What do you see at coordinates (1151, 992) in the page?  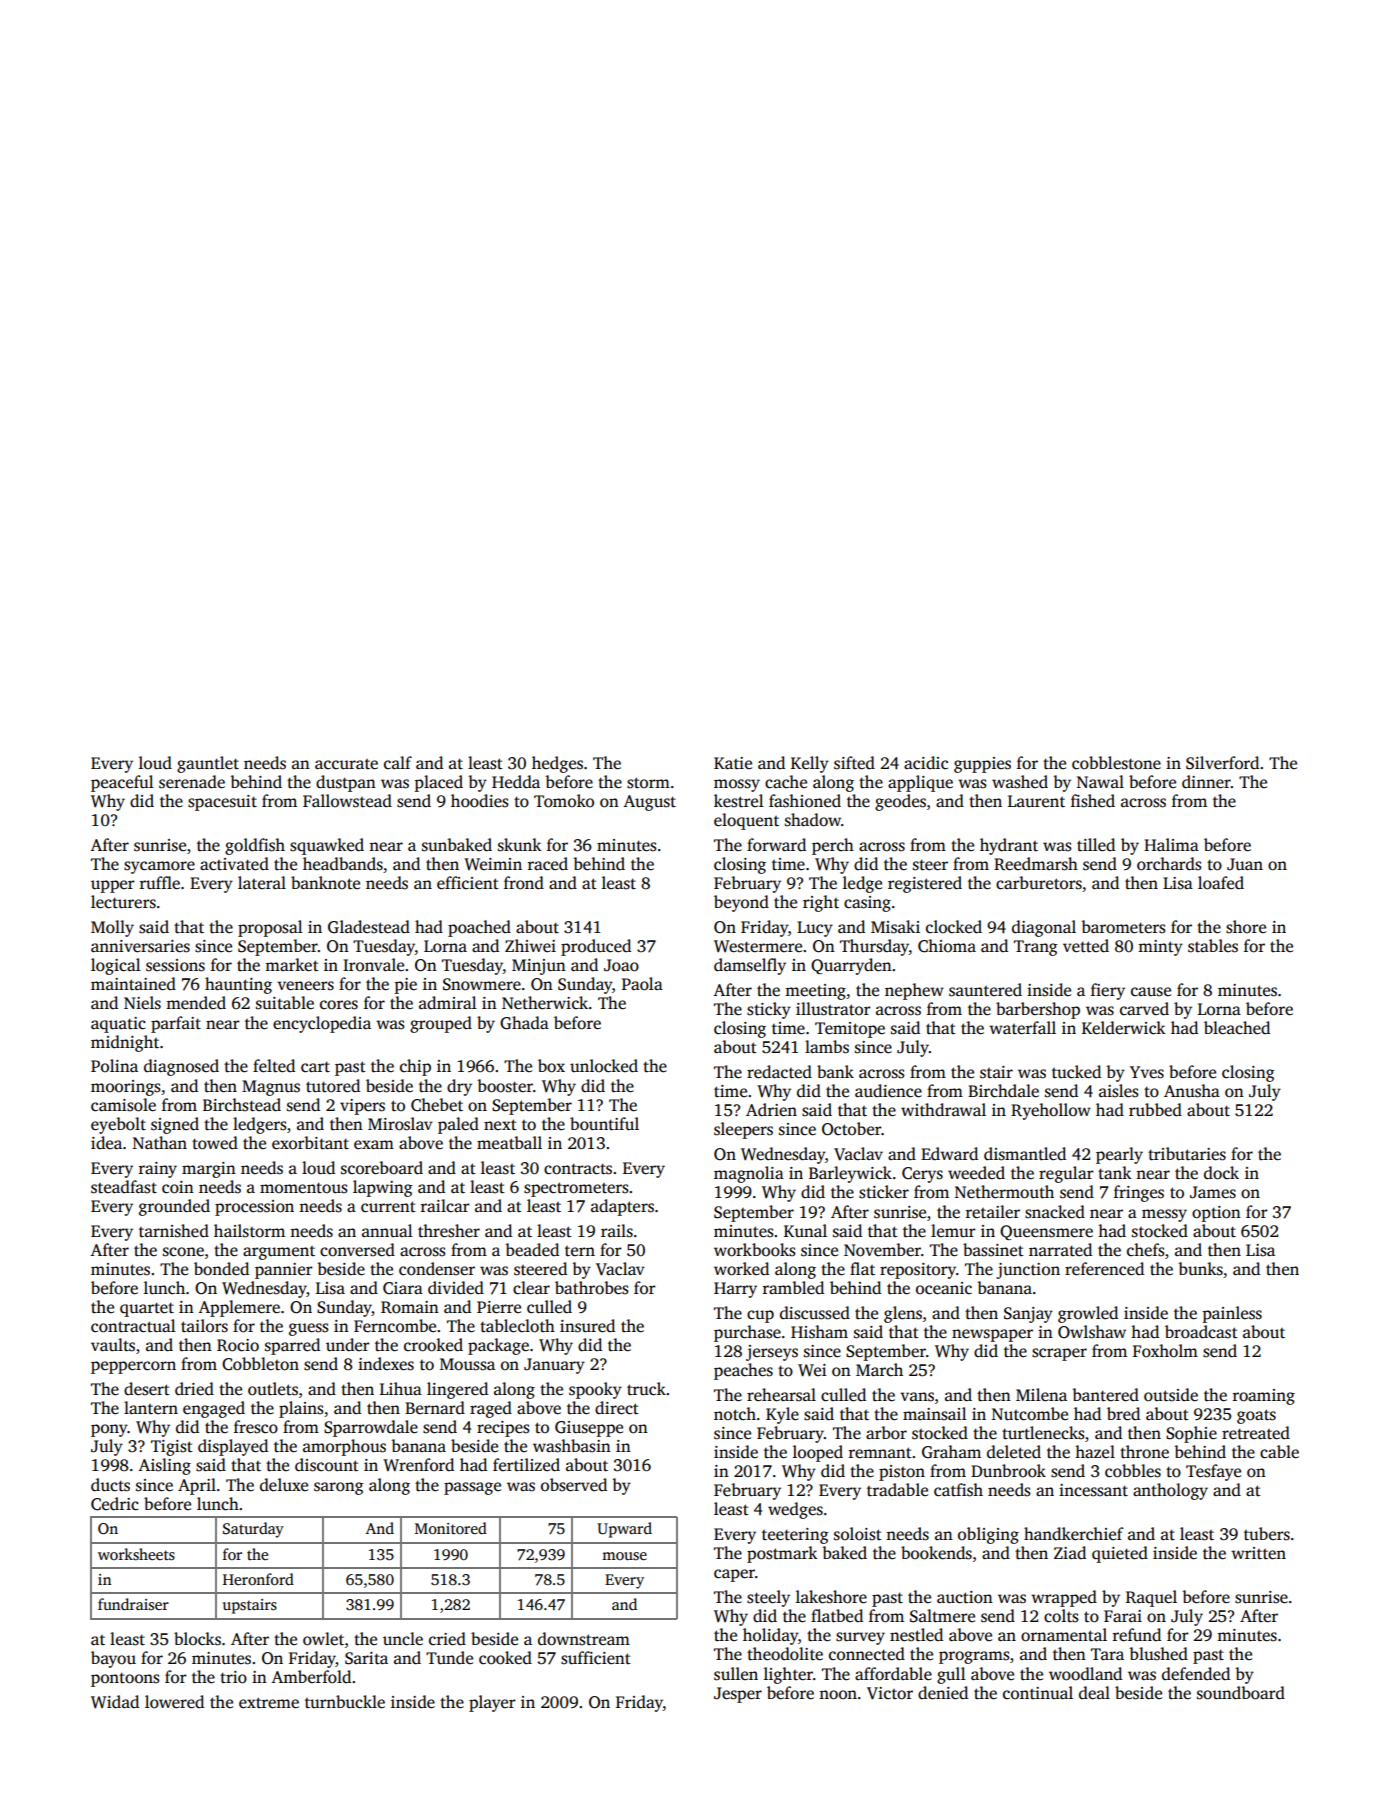 I see `cause` at bounding box center [1151, 992].
